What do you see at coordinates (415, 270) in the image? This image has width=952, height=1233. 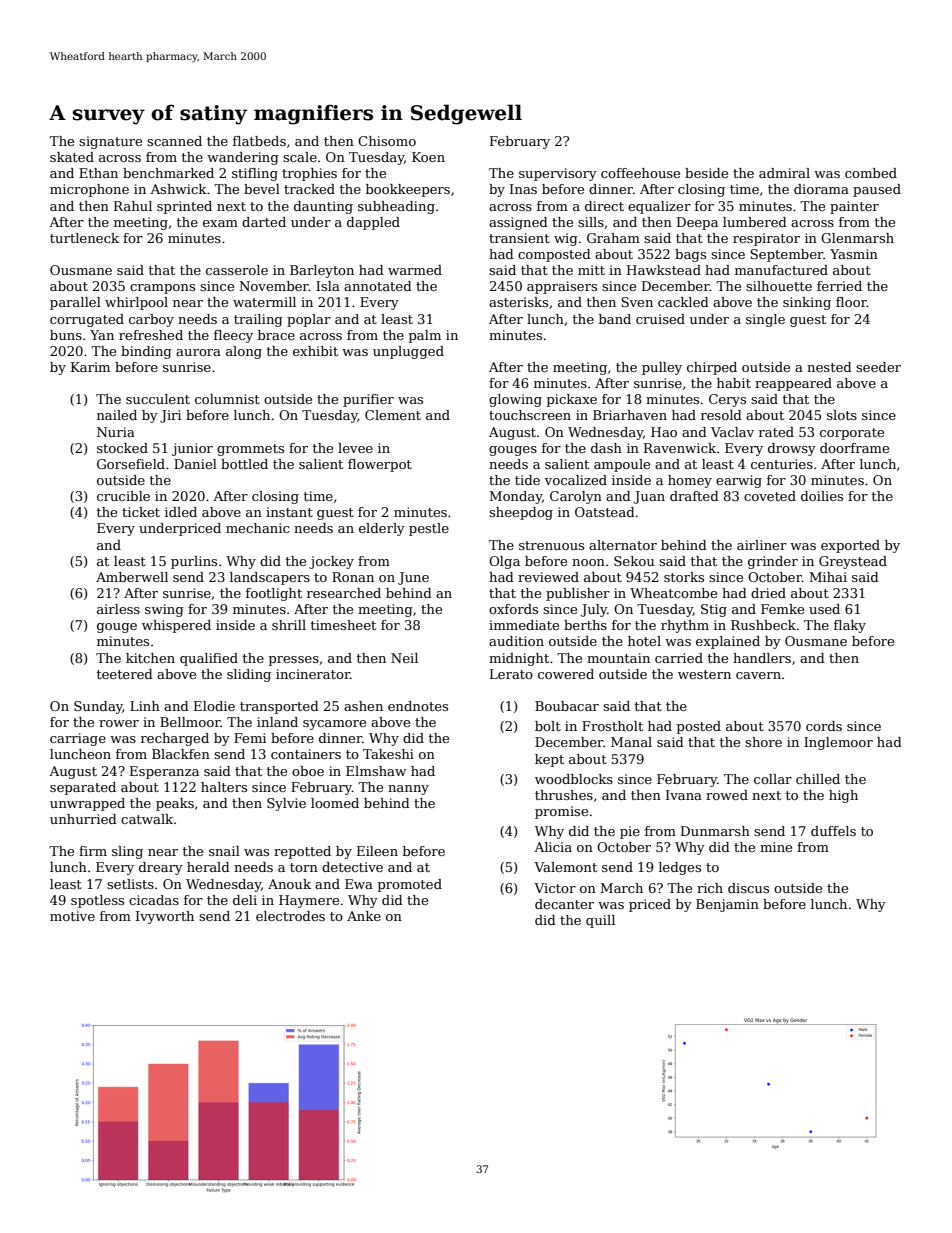 I see `warmed` at bounding box center [415, 270].
